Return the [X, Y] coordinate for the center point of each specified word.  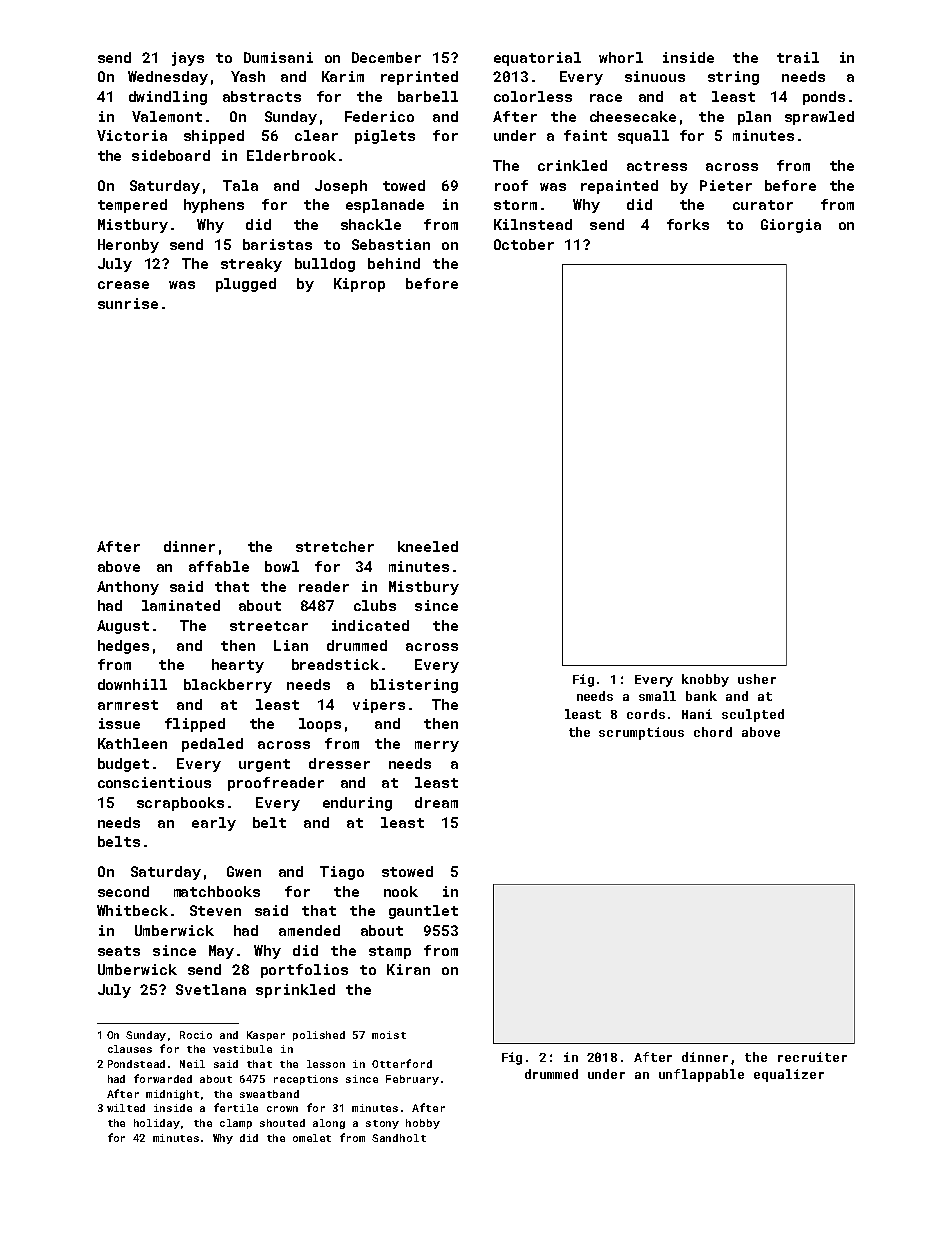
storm [515, 205]
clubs [375, 605]
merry [437, 746]
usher [757, 679]
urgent [264, 765]
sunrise [128, 303]
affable [219, 566]
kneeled [428, 546]
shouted [282, 1123]
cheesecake [633, 116]
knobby [705, 680]
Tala [240, 185]
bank [701, 696]
